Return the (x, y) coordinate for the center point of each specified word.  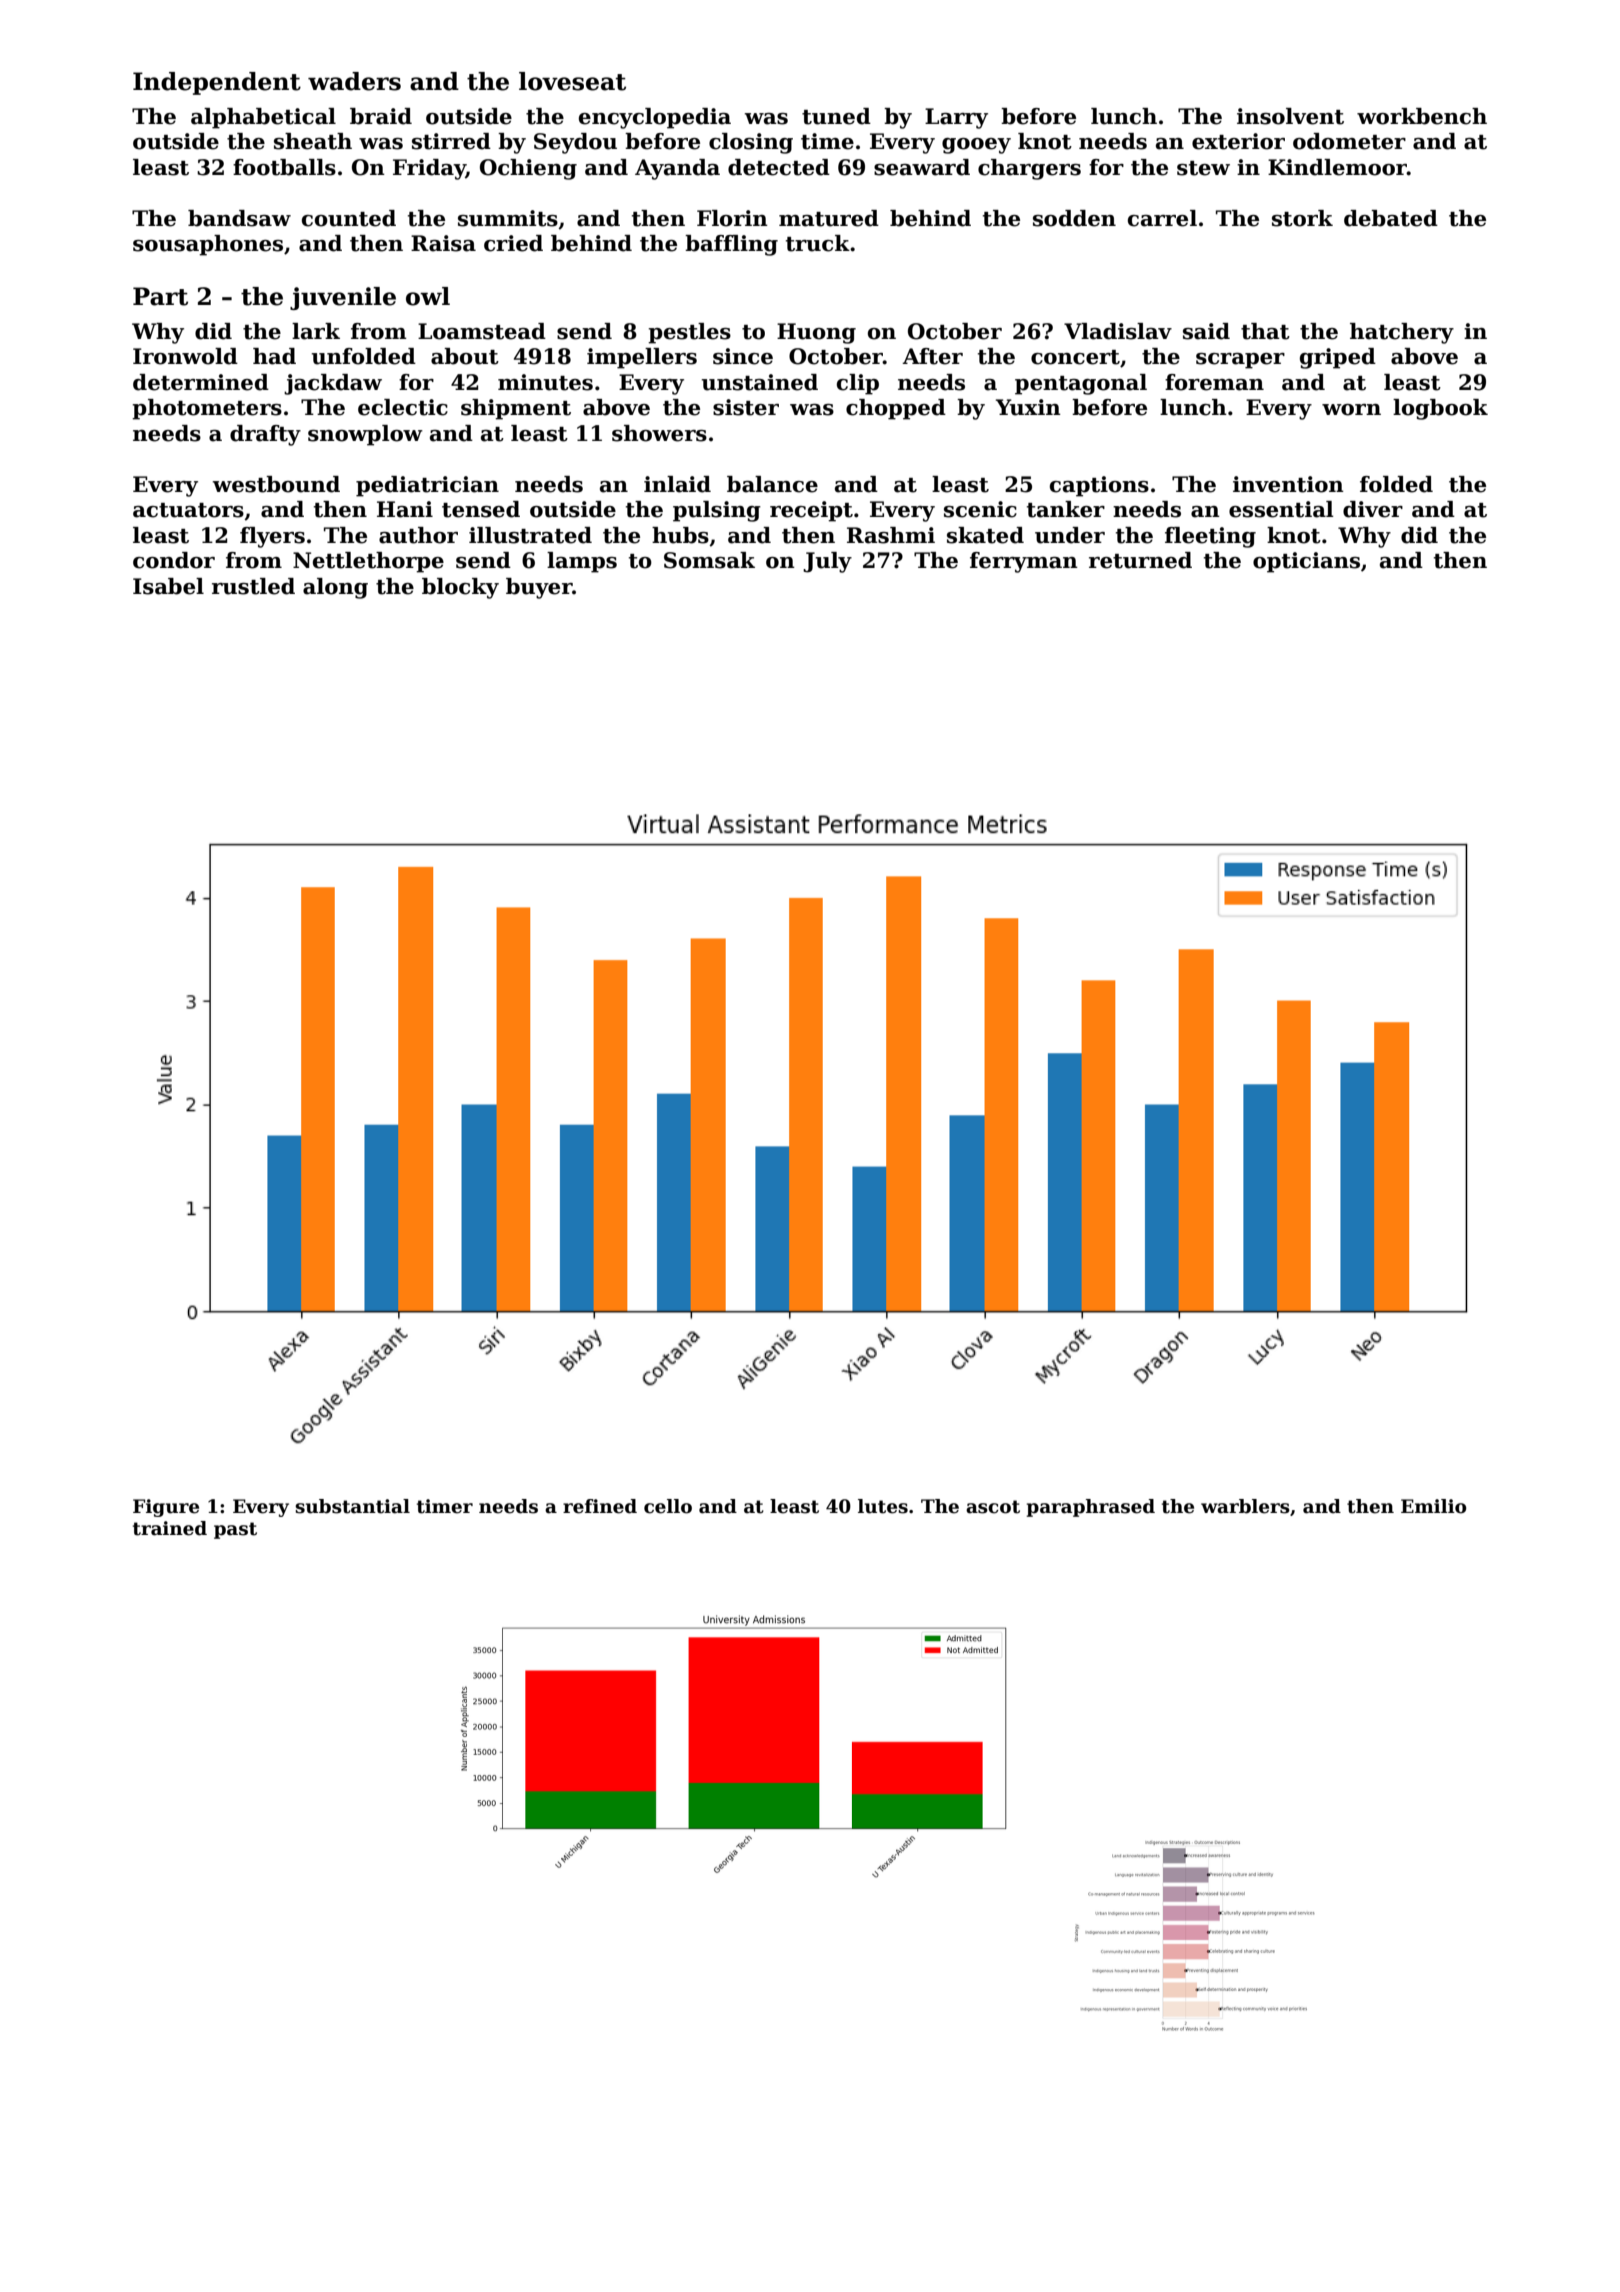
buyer (539, 588)
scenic (980, 509)
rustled (253, 586)
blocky (460, 588)
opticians (1306, 562)
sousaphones (208, 245)
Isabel (168, 586)
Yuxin (1028, 407)
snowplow (365, 435)
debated (1391, 218)
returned (1140, 560)
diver (1373, 509)
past (235, 1530)
